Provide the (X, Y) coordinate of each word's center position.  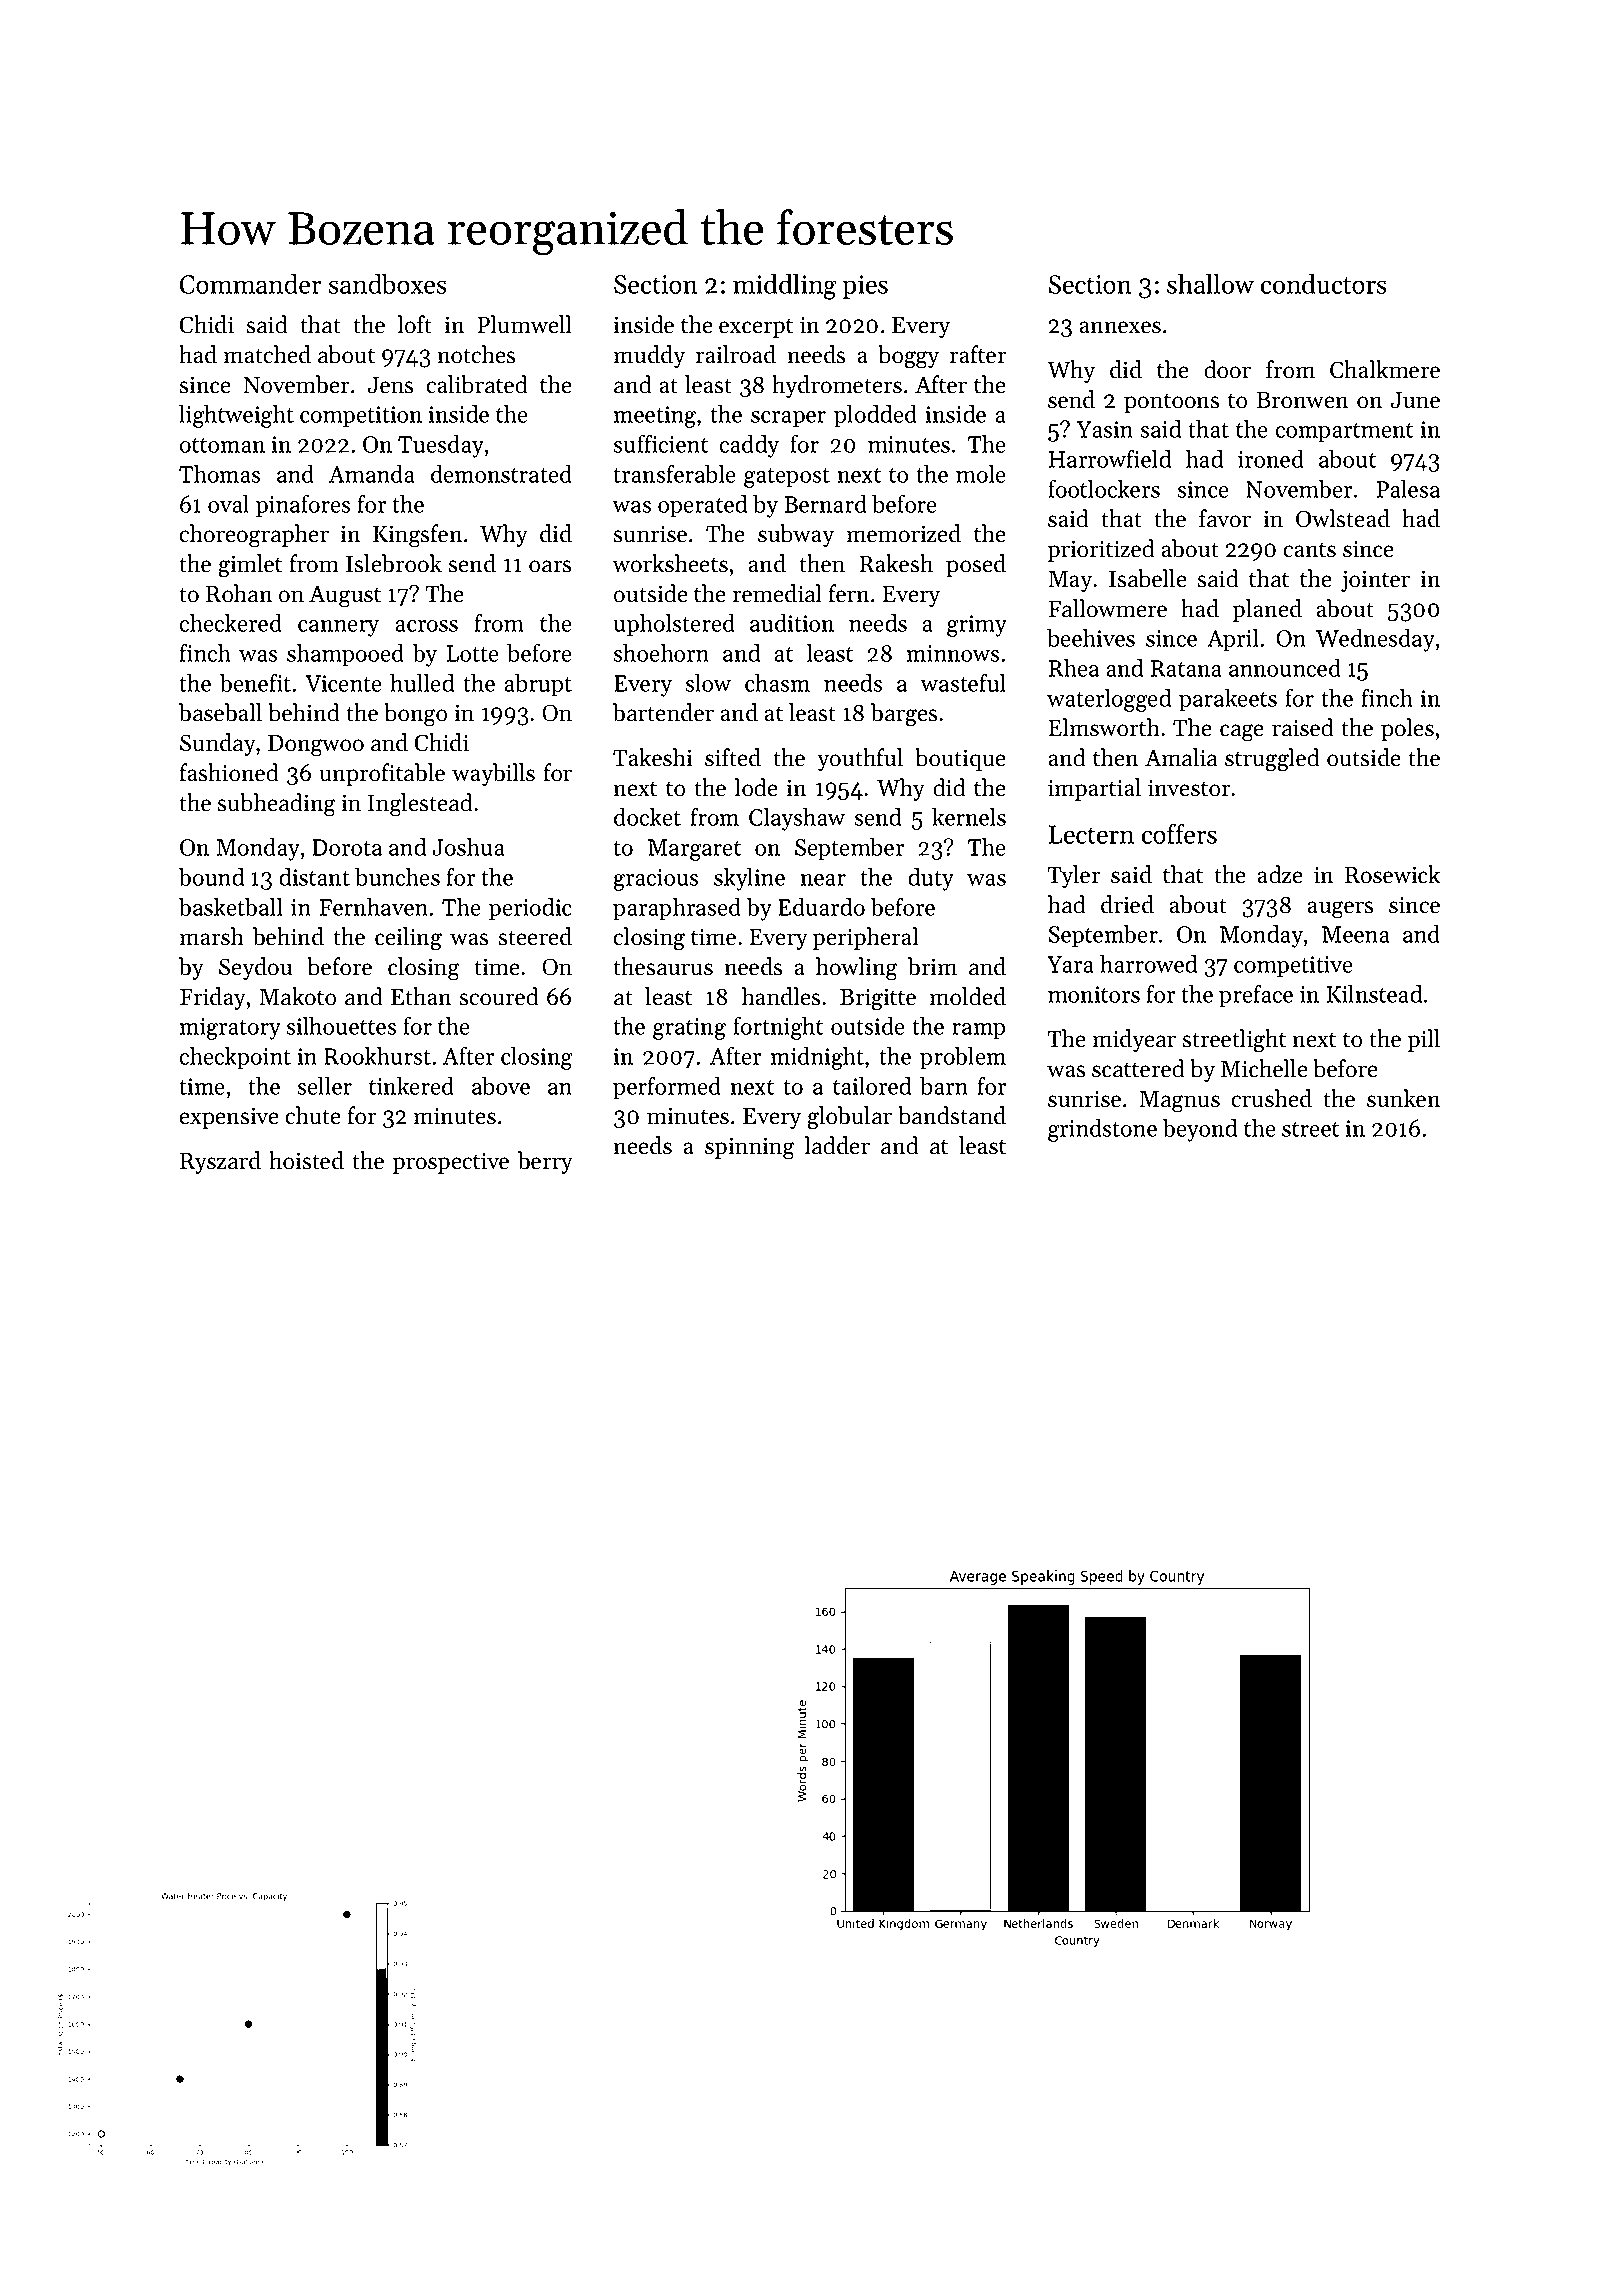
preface (1256, 996)
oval (228, 504)
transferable (674, 473)
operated (702, 506)
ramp (978, 1031)
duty (931, 879)
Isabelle (1148, 578)
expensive (229, 1118)
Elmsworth (1104, 727)
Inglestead (420, 805)
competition (361, 417)
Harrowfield (1110, 458)
